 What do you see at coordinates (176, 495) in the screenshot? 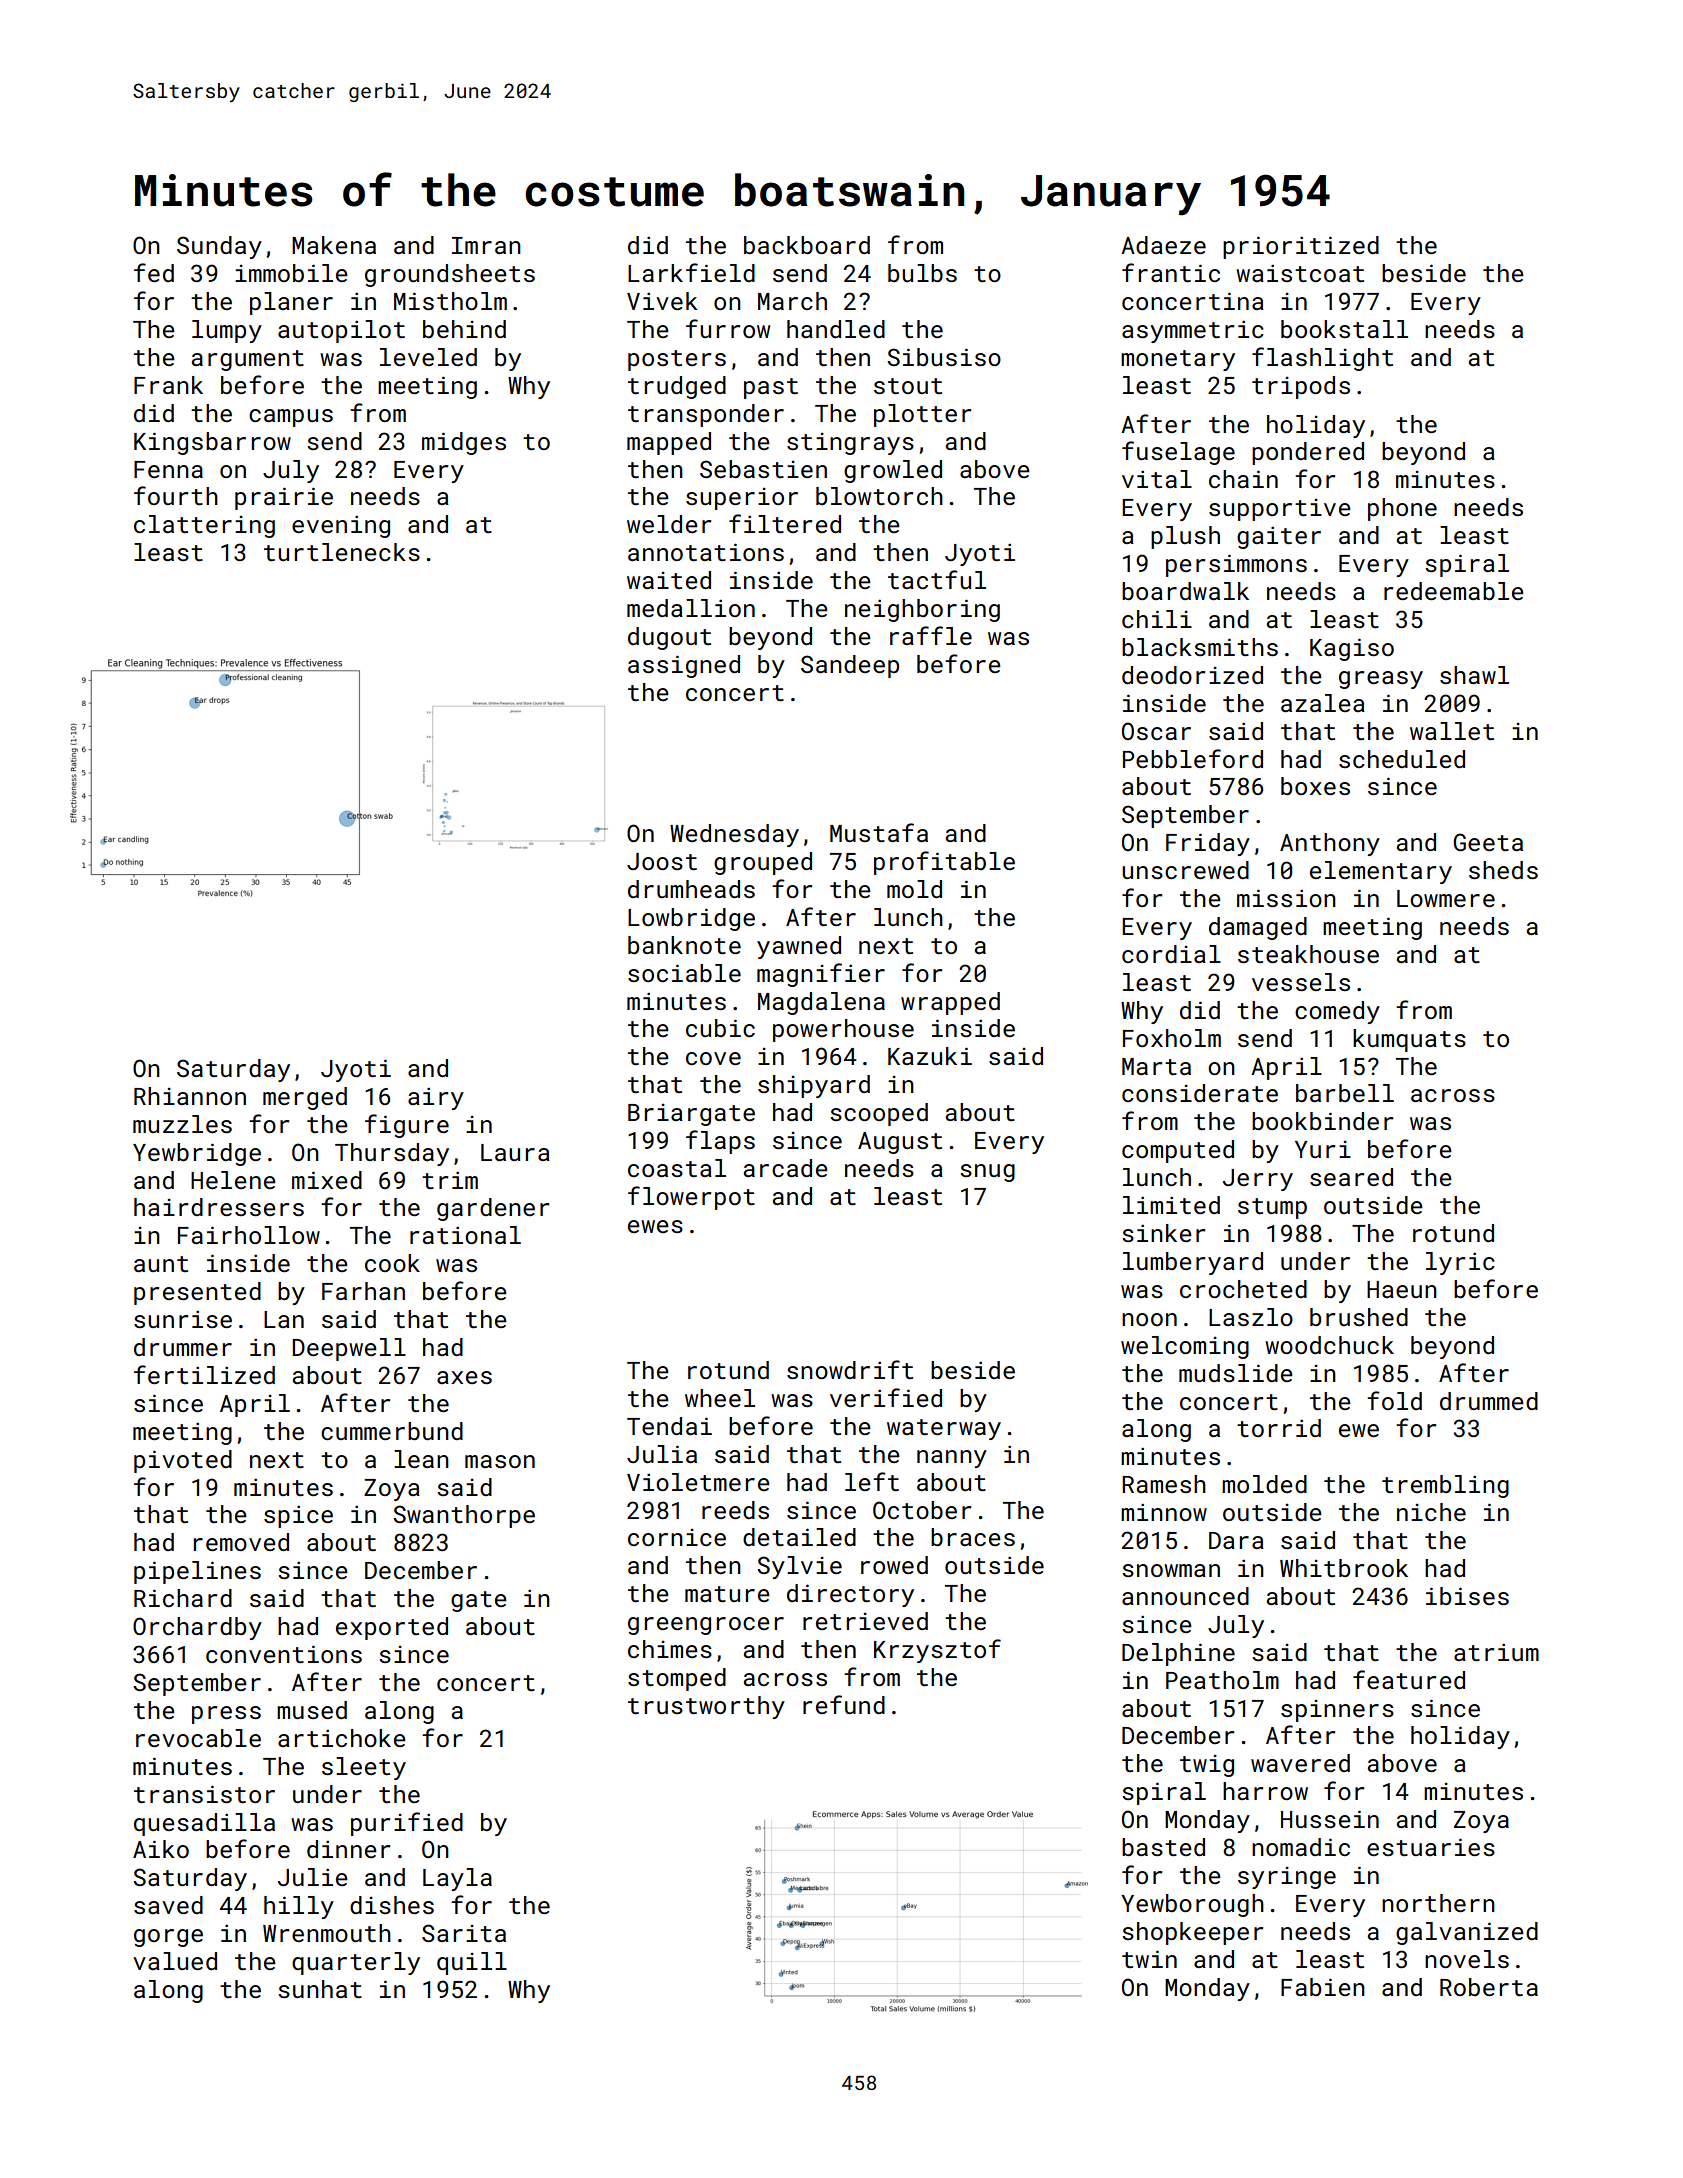
I see `fourth` at bounding box center [176, 495].
